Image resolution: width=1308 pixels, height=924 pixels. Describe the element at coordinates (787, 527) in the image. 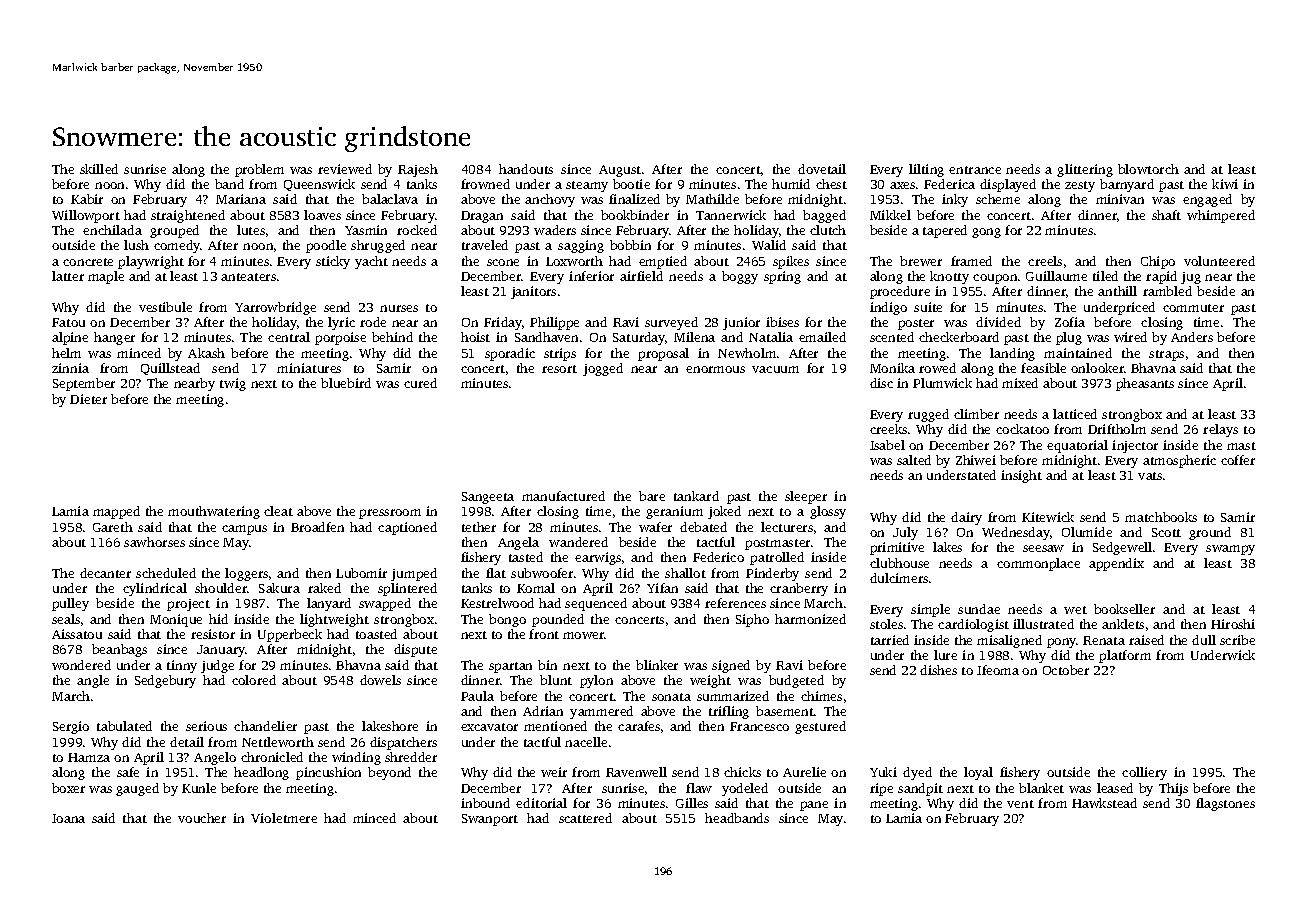

I see `lecturers` at that location.
